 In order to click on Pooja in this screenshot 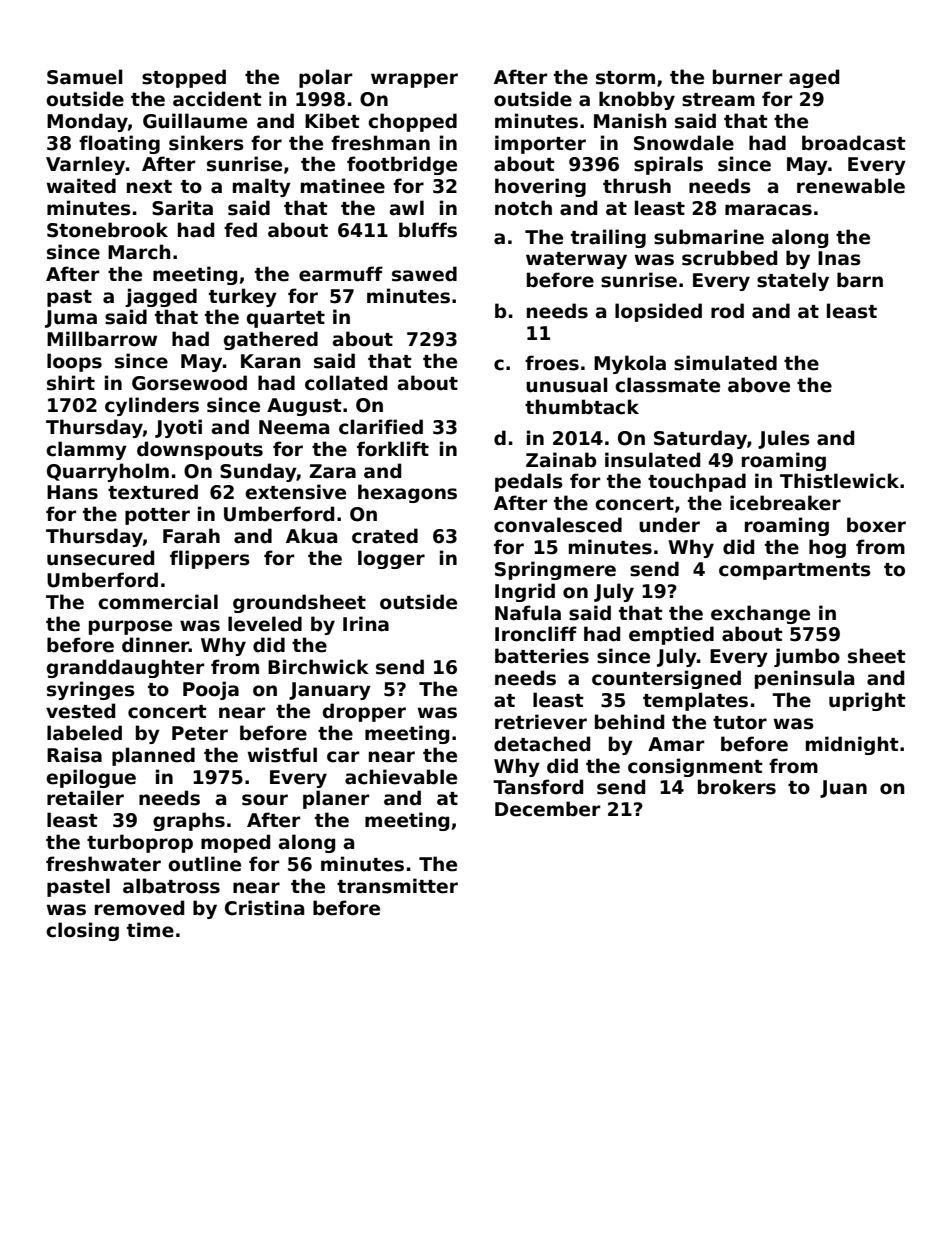, I will do `click(211, 690)`.
